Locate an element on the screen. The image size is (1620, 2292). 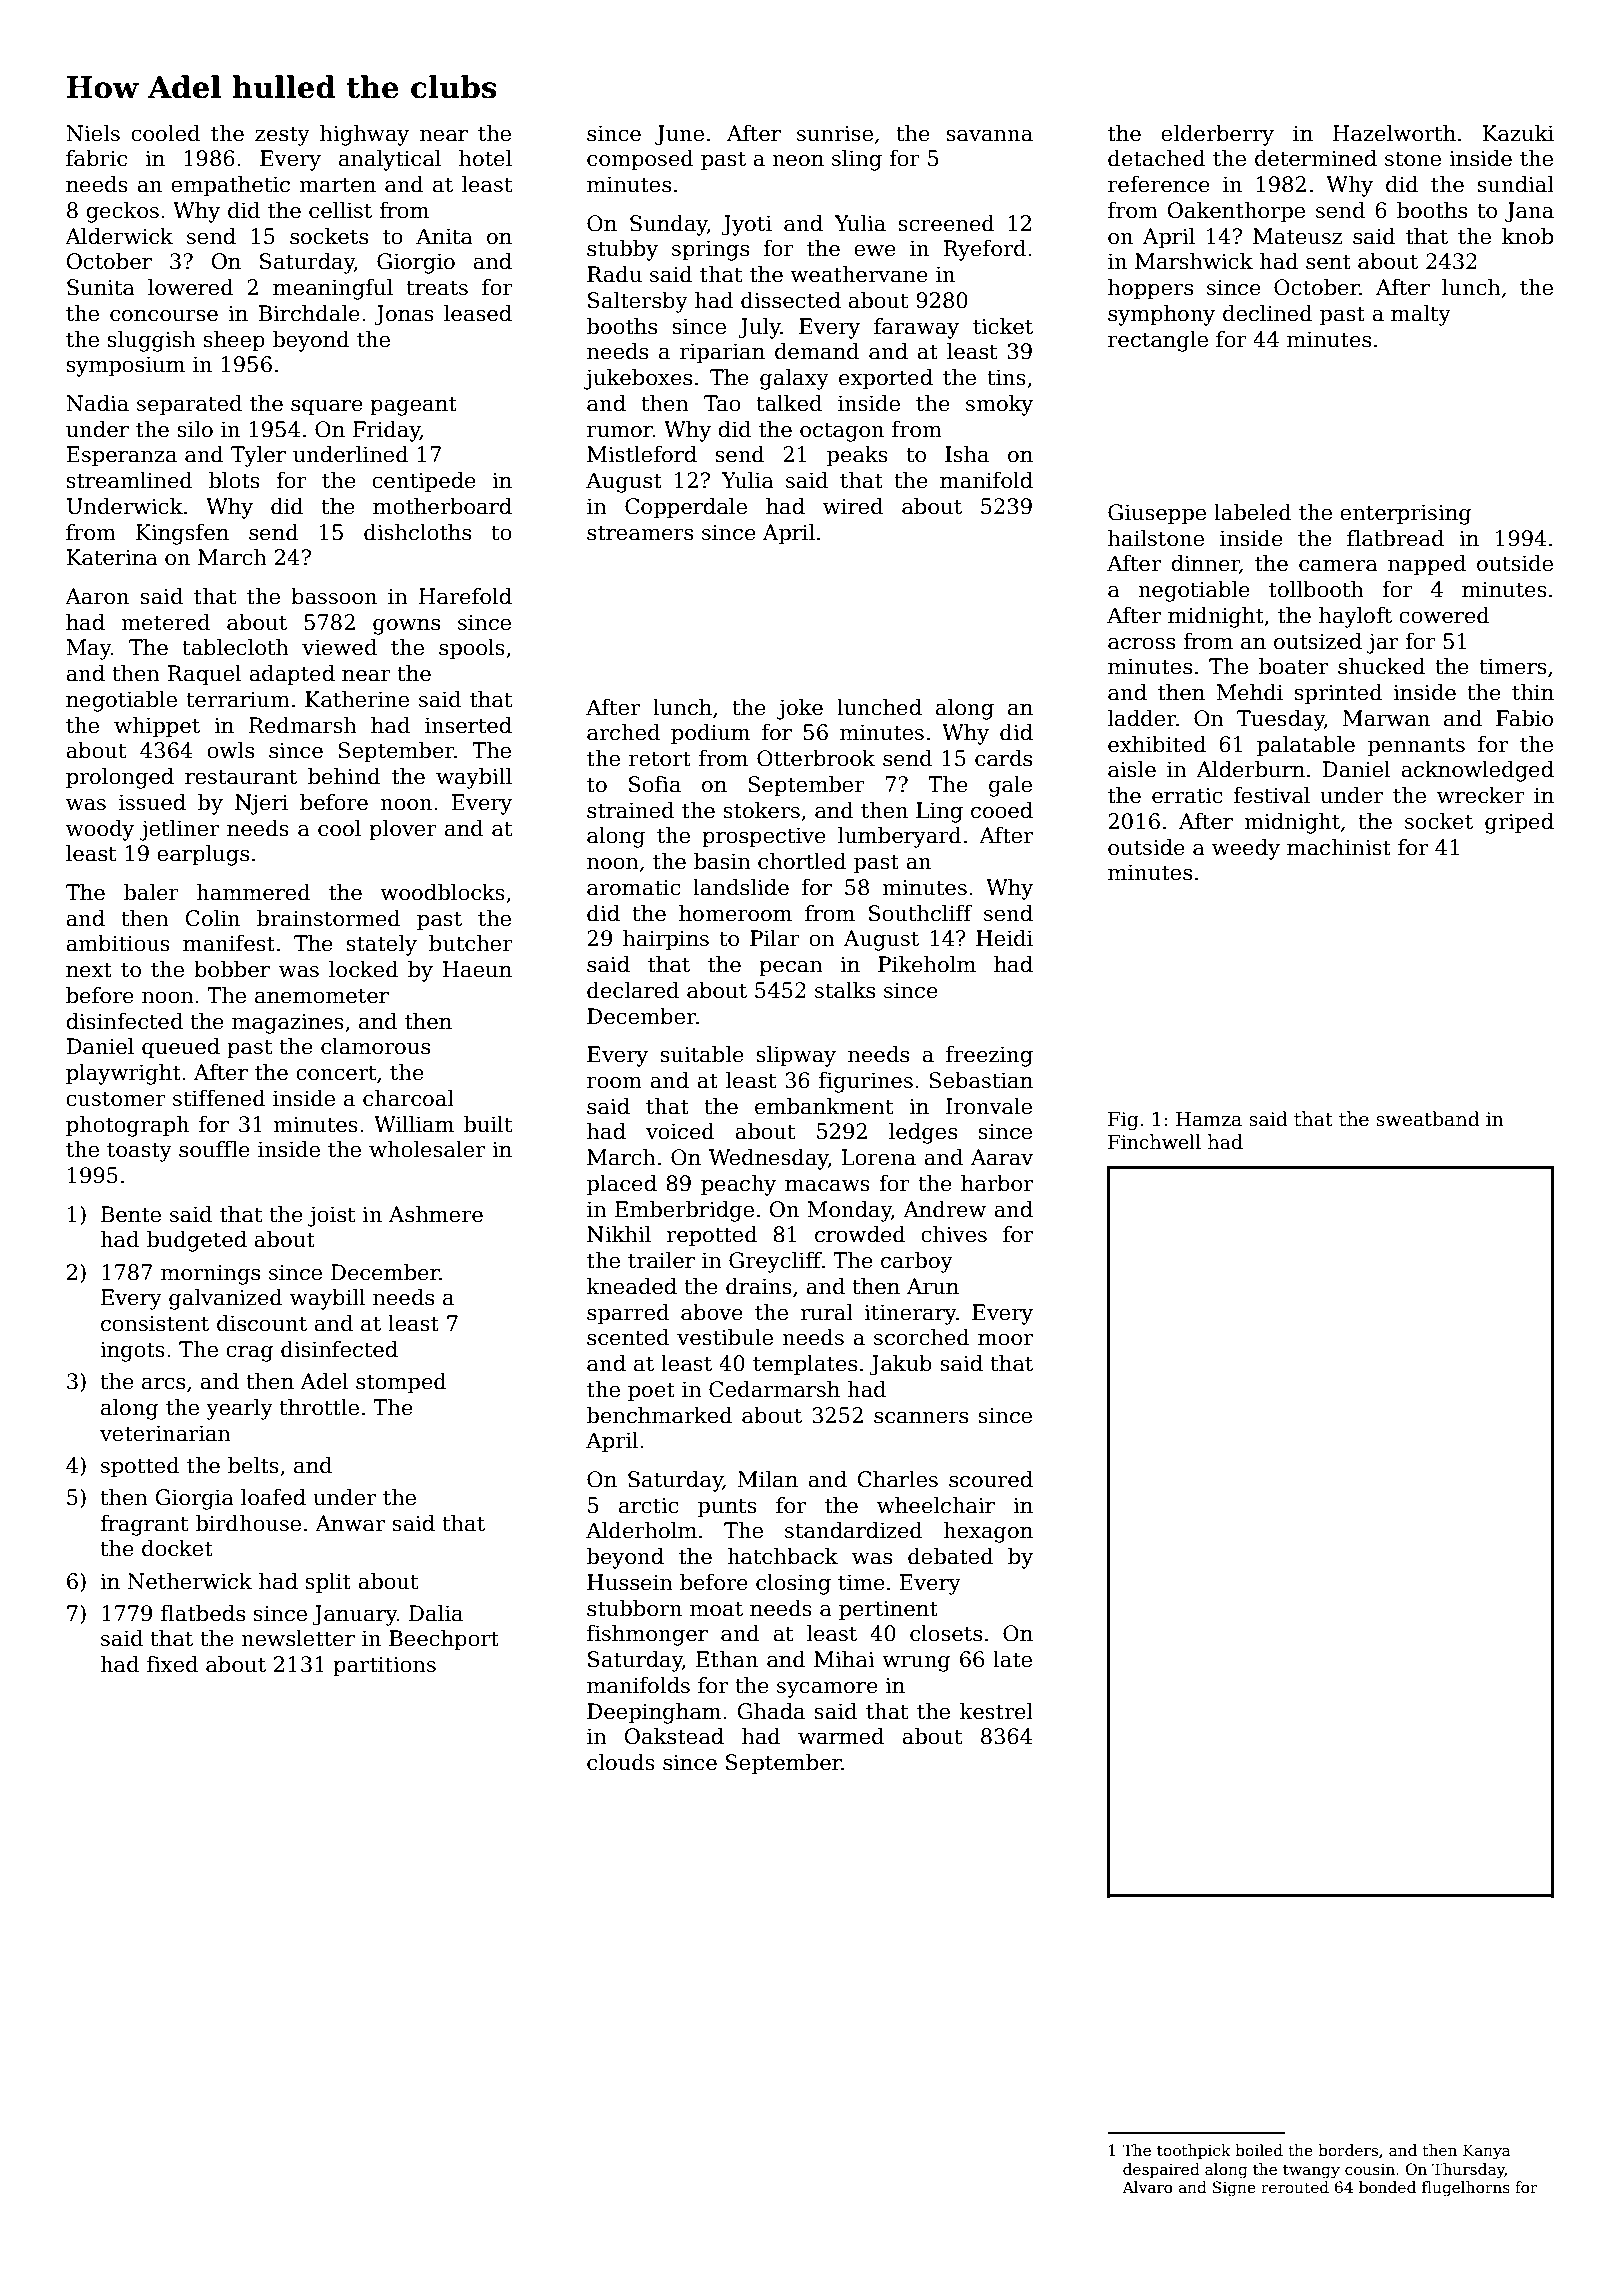
kestrel is located at coordinates (996, 1711).
